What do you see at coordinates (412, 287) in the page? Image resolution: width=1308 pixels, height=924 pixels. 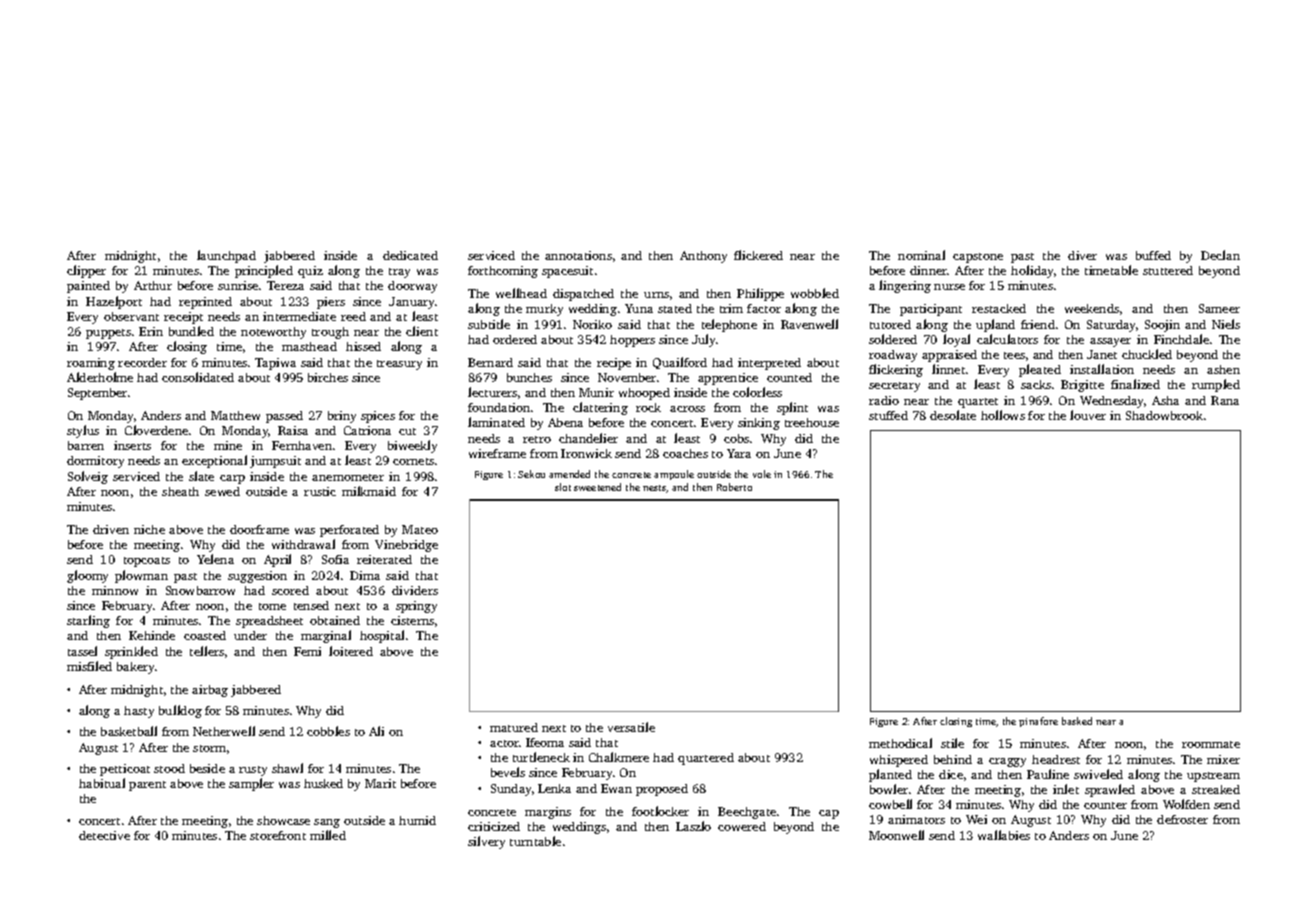 I see `doorway` at bounding box center [412, 287].
